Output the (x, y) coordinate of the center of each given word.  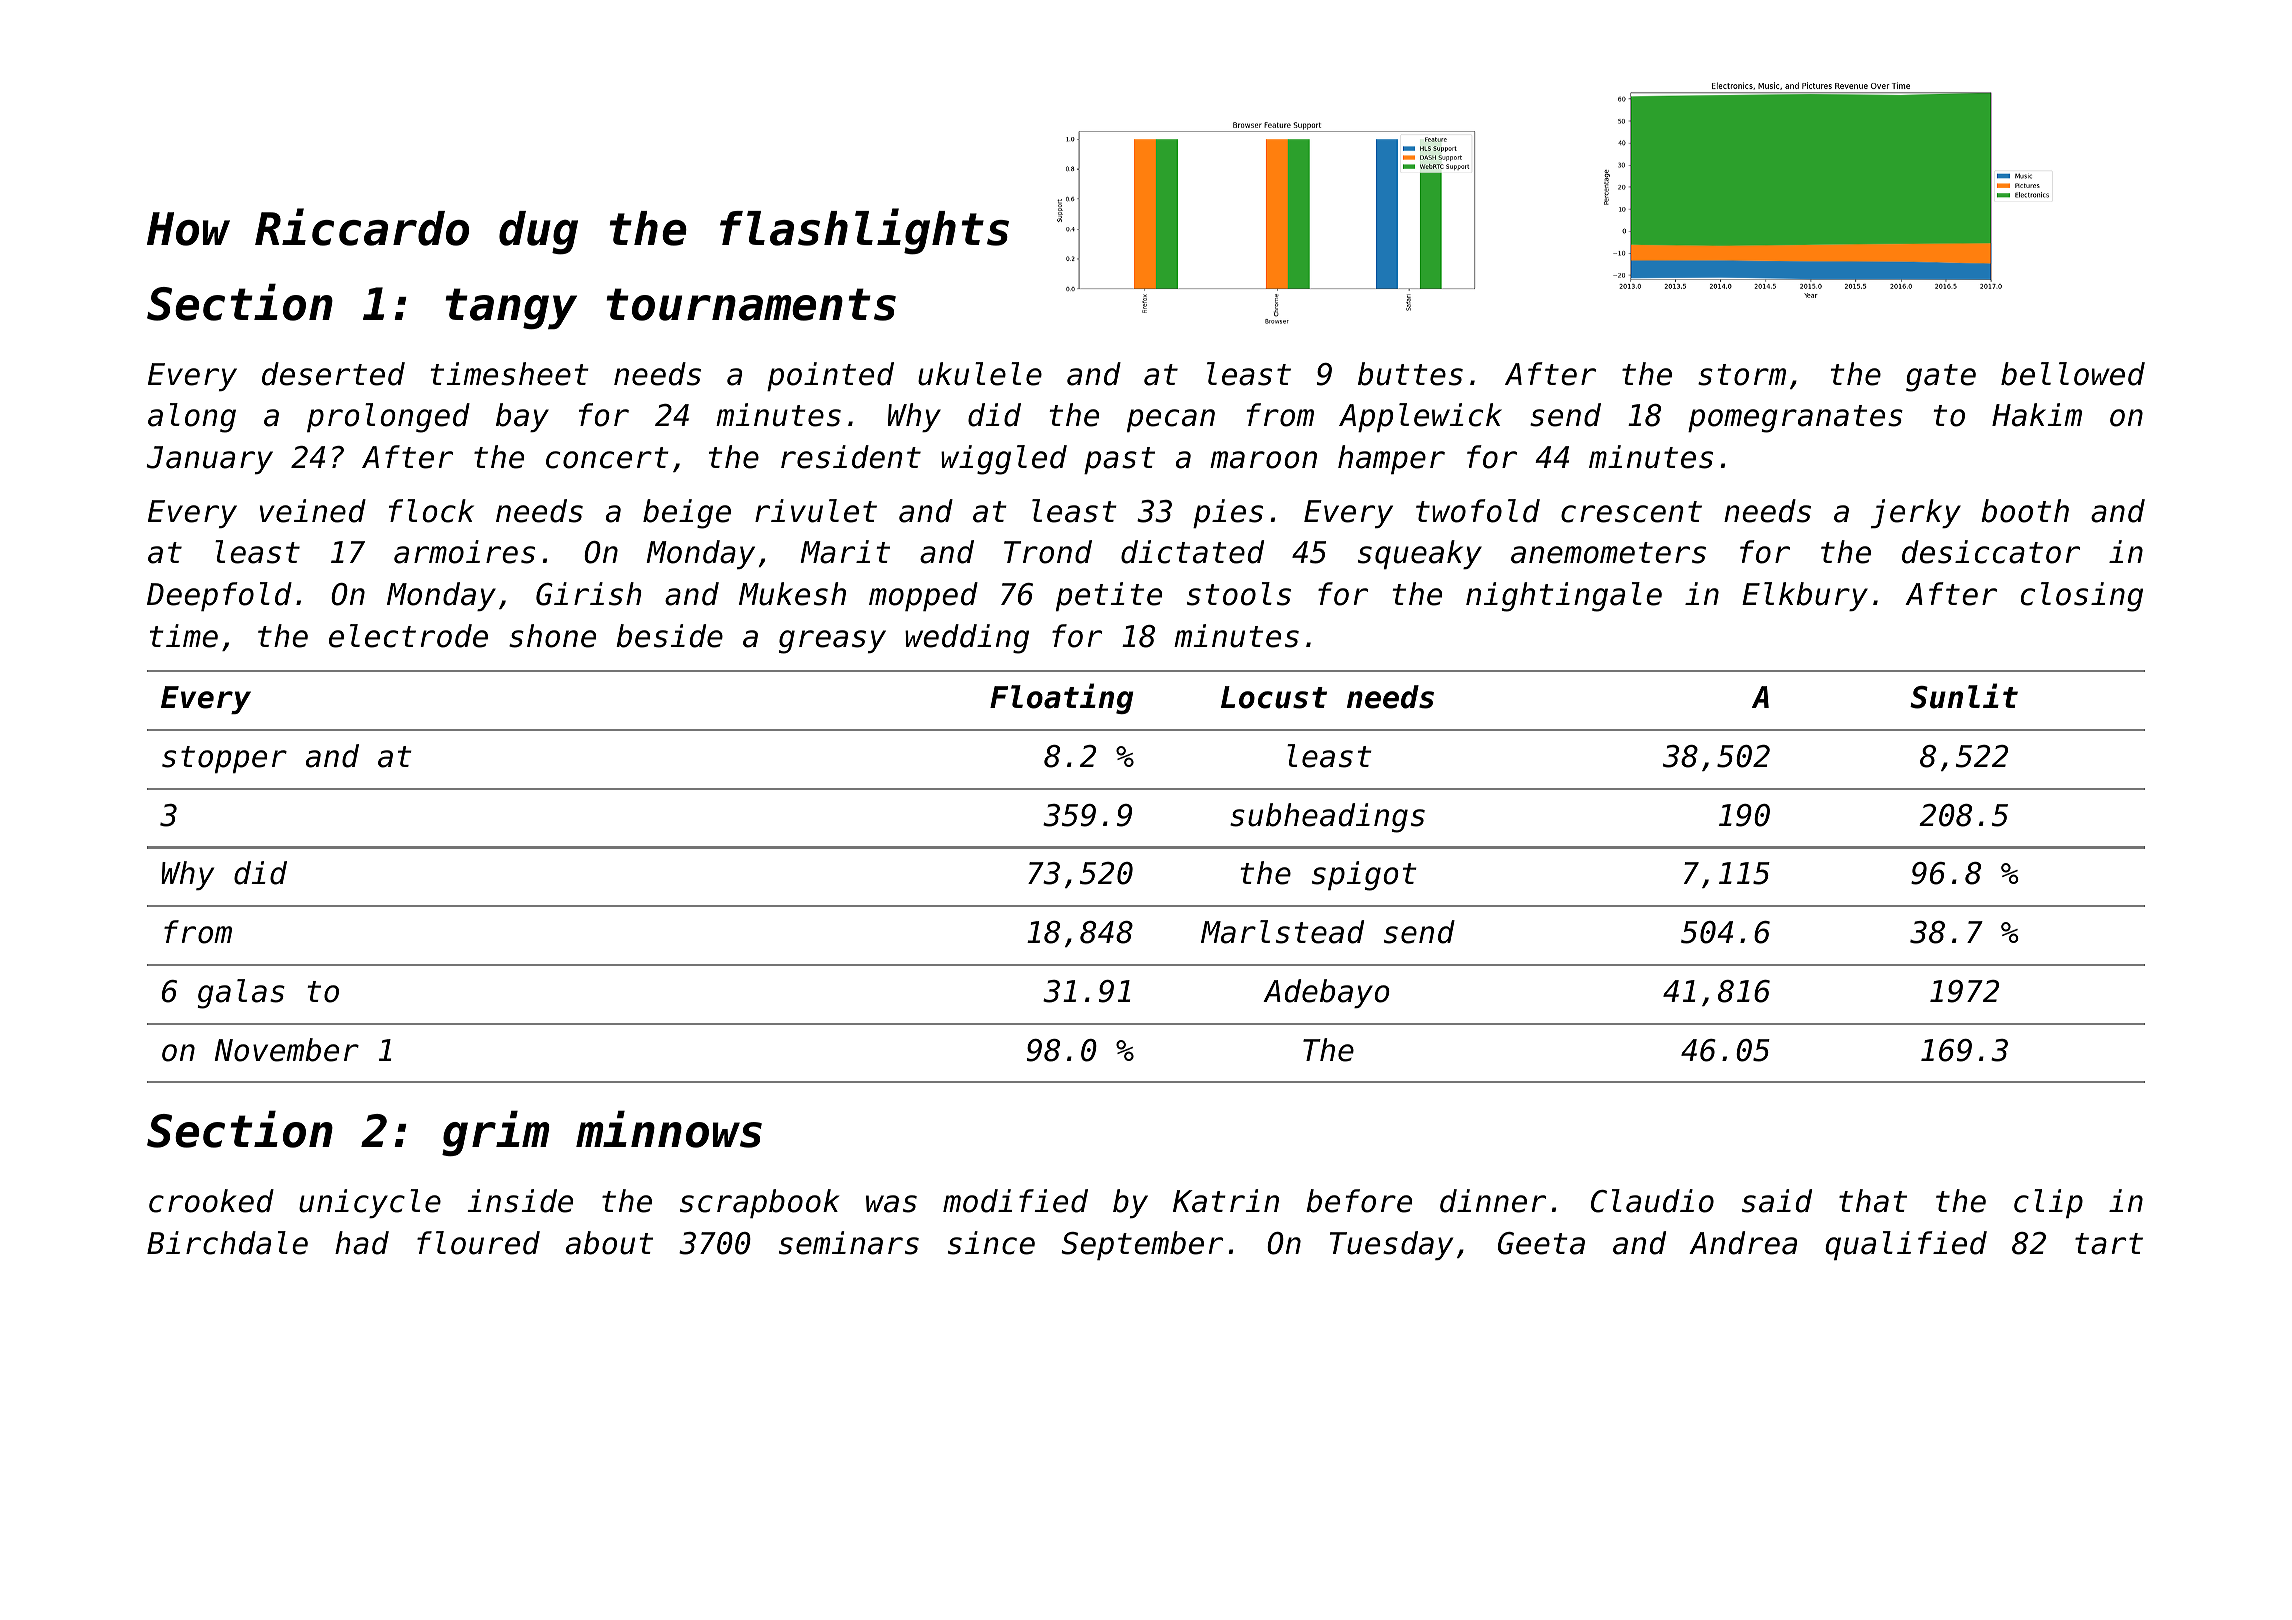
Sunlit (1964, 696)
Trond (1048, 552)
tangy (511, 308)
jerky (1916, 513)
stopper (224, 759)
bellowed (2073, 374)
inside (520, 1201)
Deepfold (219, 596)
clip (2048, 1203)
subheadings (1327, 818)
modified (1015, 1201)
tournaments (751, 304)
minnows (669, 1129)
